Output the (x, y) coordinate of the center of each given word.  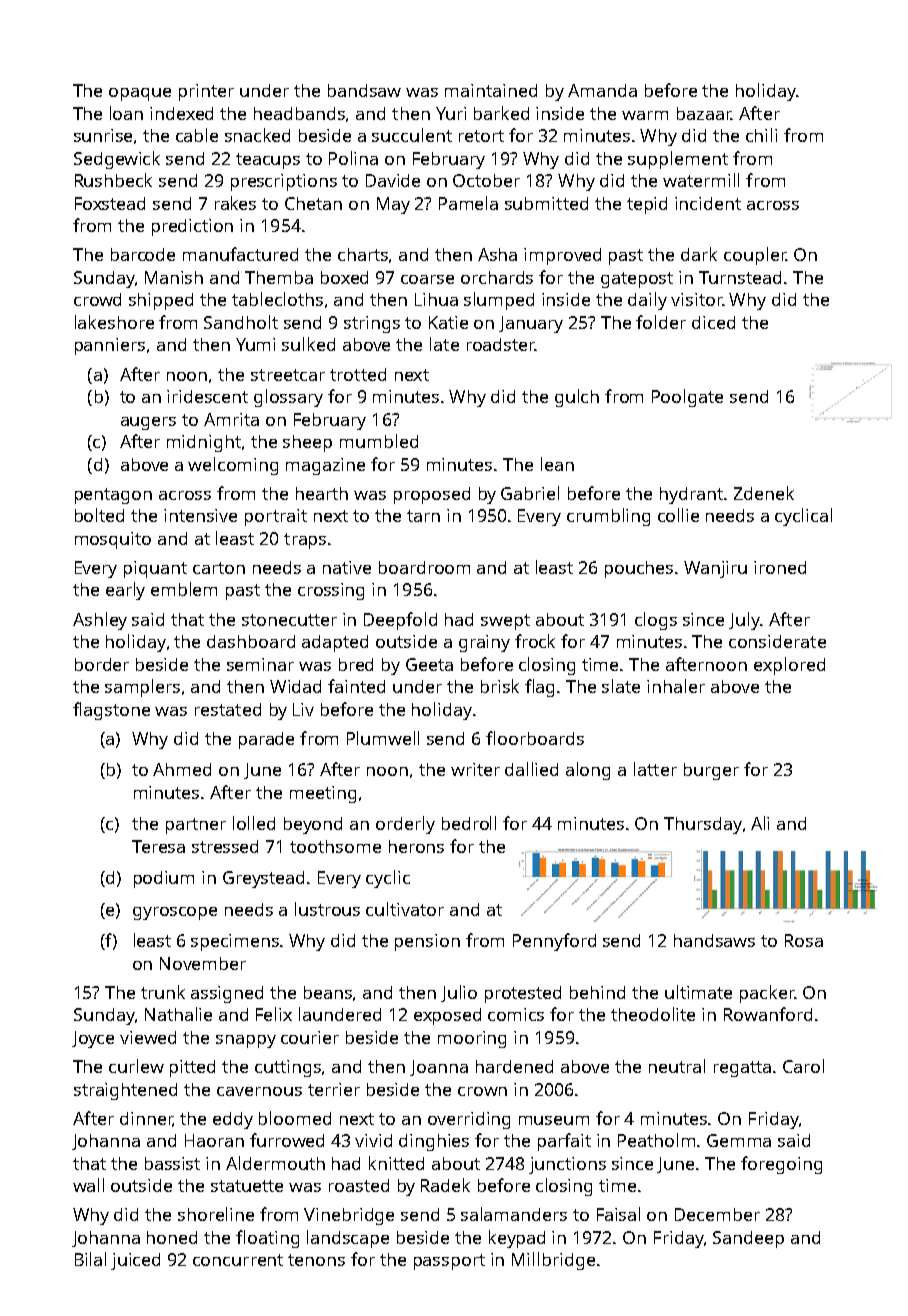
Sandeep (748, 1239)
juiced (135, 1261)
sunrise (103, 135)
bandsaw (364, 90)
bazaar (704, 113)
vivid (373, 1140)
